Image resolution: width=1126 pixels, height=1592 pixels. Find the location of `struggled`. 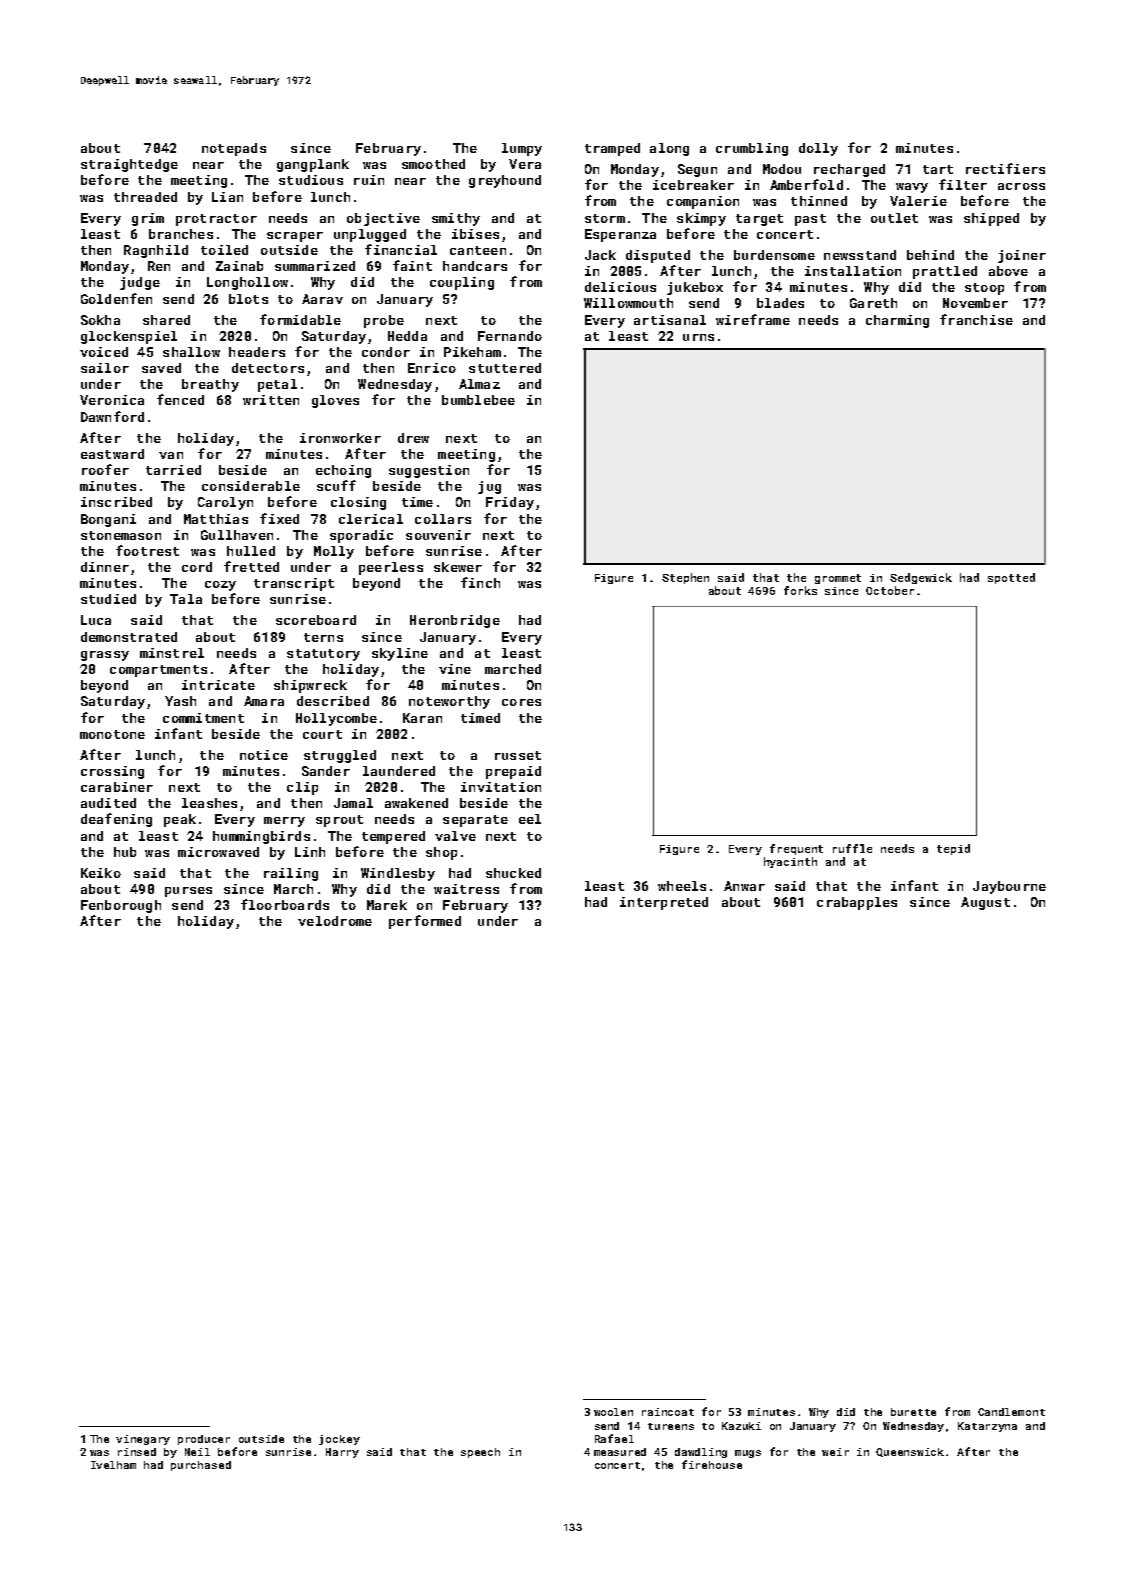

struggled is located at coordinates (340, 756).
